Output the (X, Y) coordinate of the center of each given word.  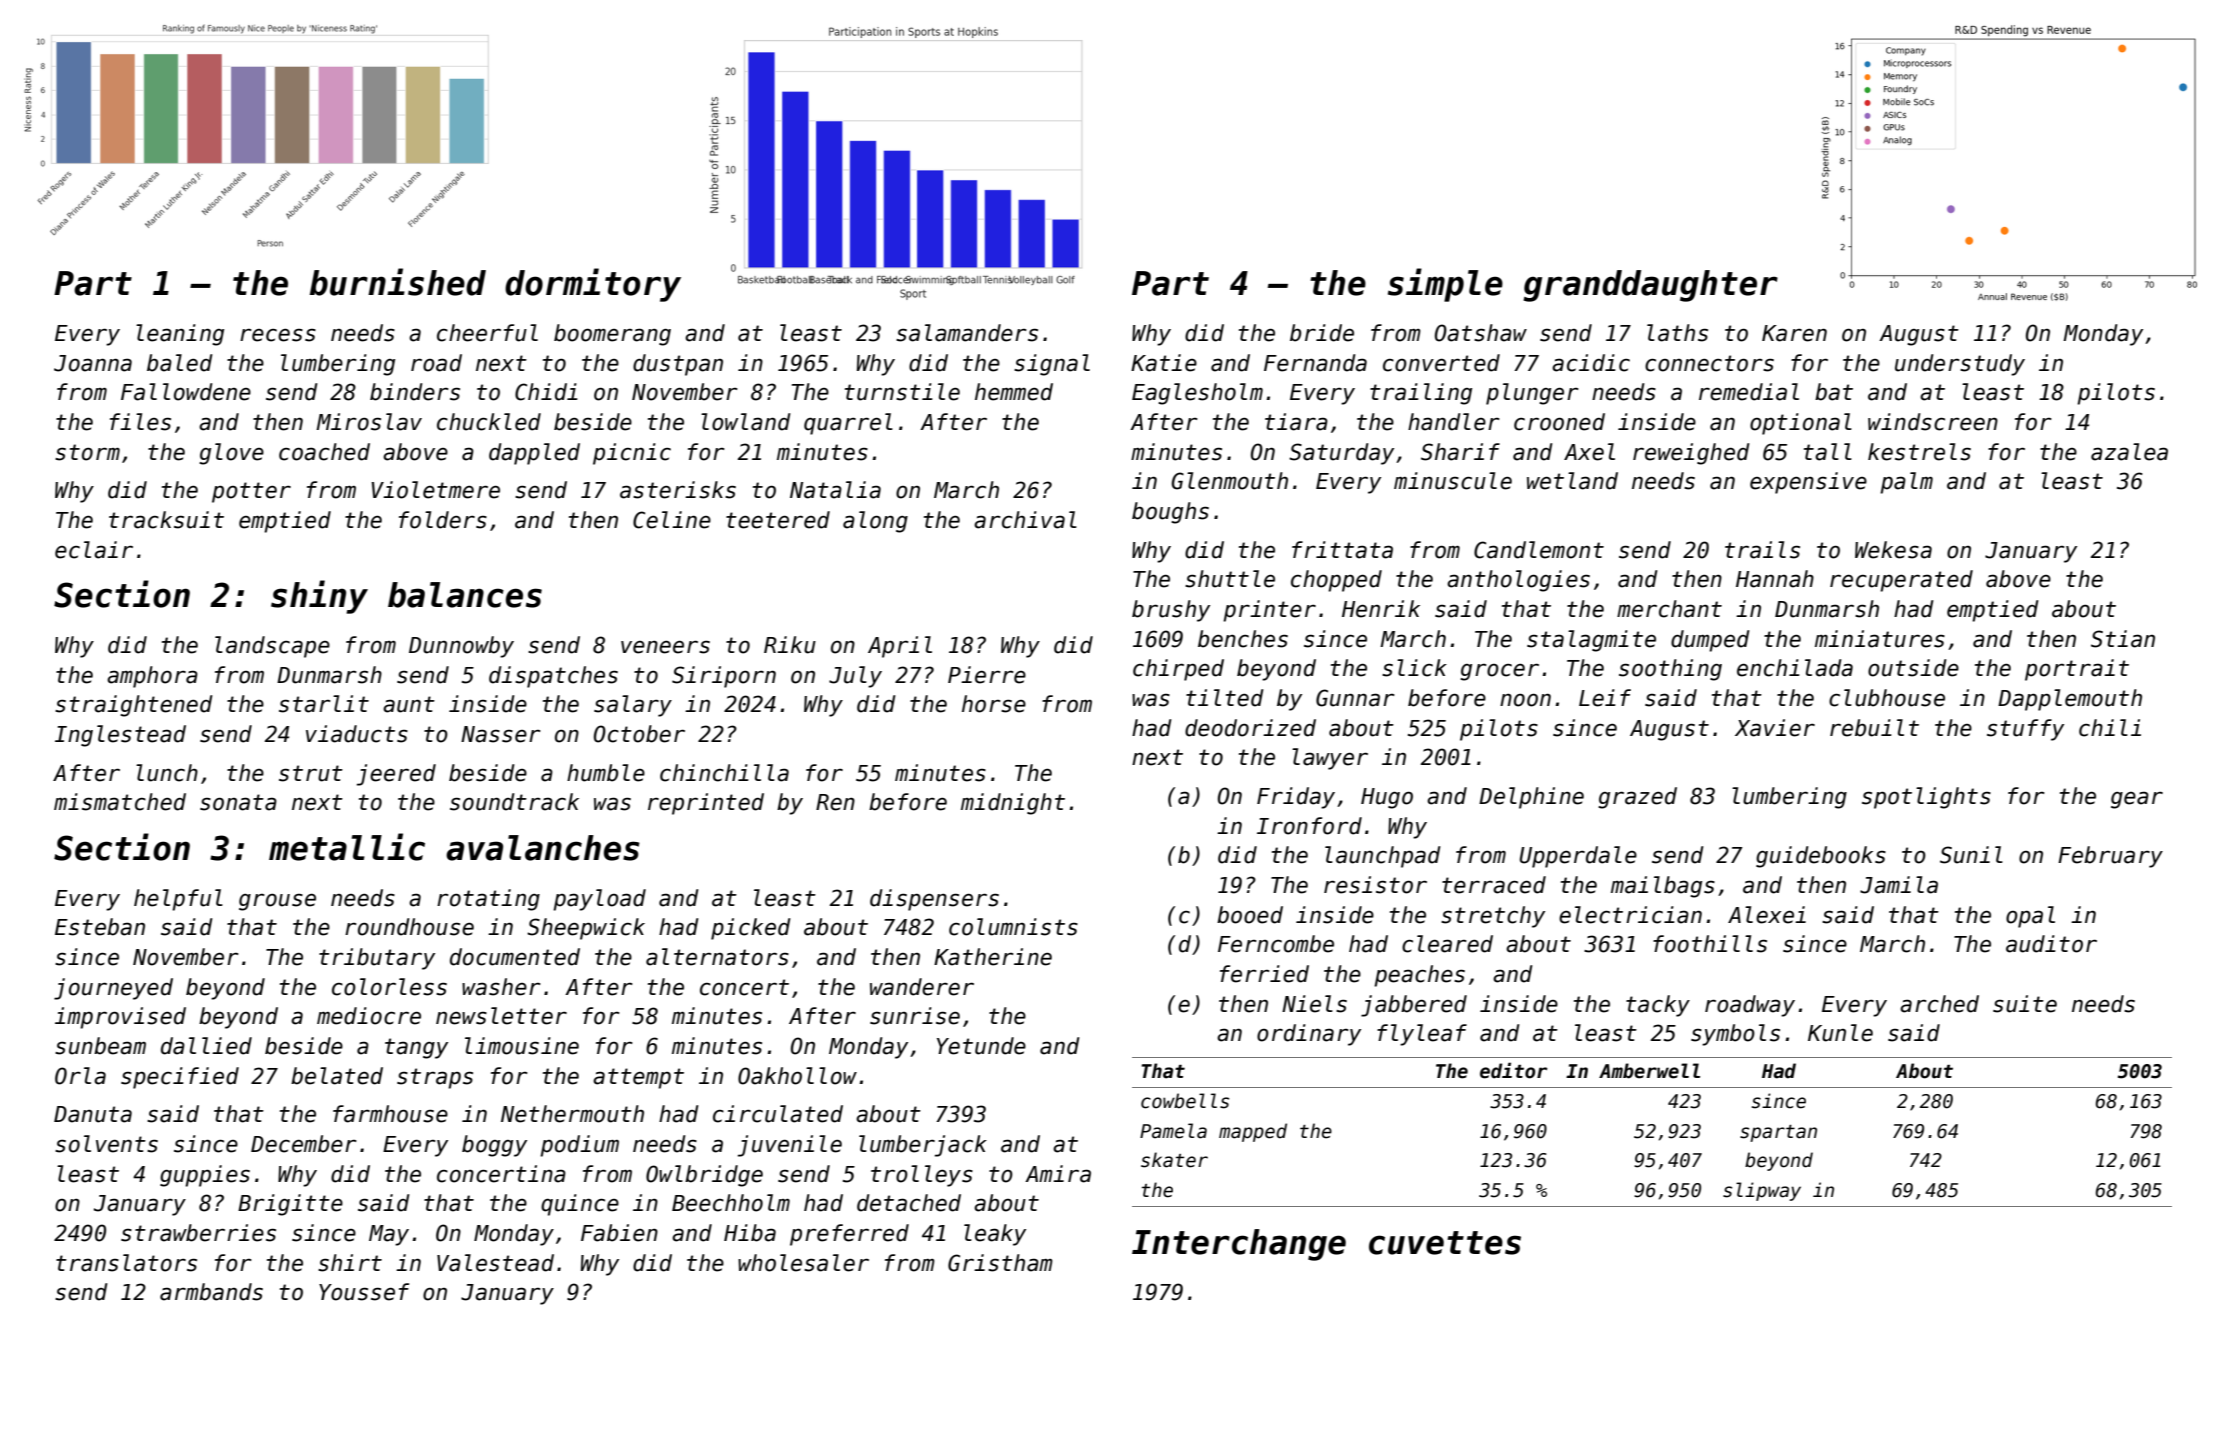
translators (126, 1263)
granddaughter (1650, 286)
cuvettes (1445, 1243)
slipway (1762, 1191)
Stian (2123, 639)
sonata (238, 802)
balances (465, 595)
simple (1445, 285)
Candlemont (1539, 550)
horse (994, 704)
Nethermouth (572, 1114)
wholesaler (803, 1263)
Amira (1058, 1174)
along (875, 522)
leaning (180, 335)
